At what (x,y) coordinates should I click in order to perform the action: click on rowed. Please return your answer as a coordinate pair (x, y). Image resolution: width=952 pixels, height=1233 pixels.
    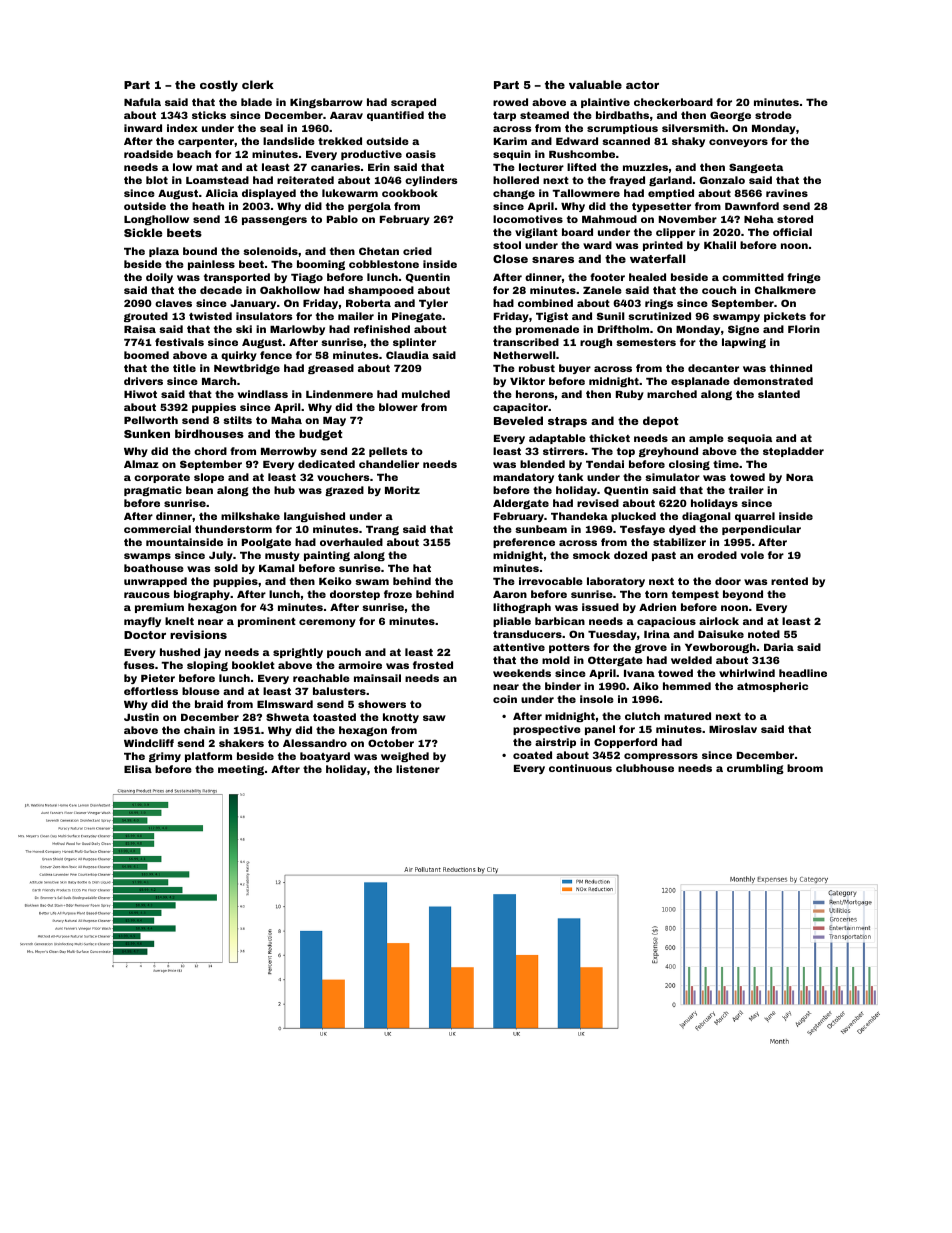
    Looking at the image, I should click on (510, 102).
